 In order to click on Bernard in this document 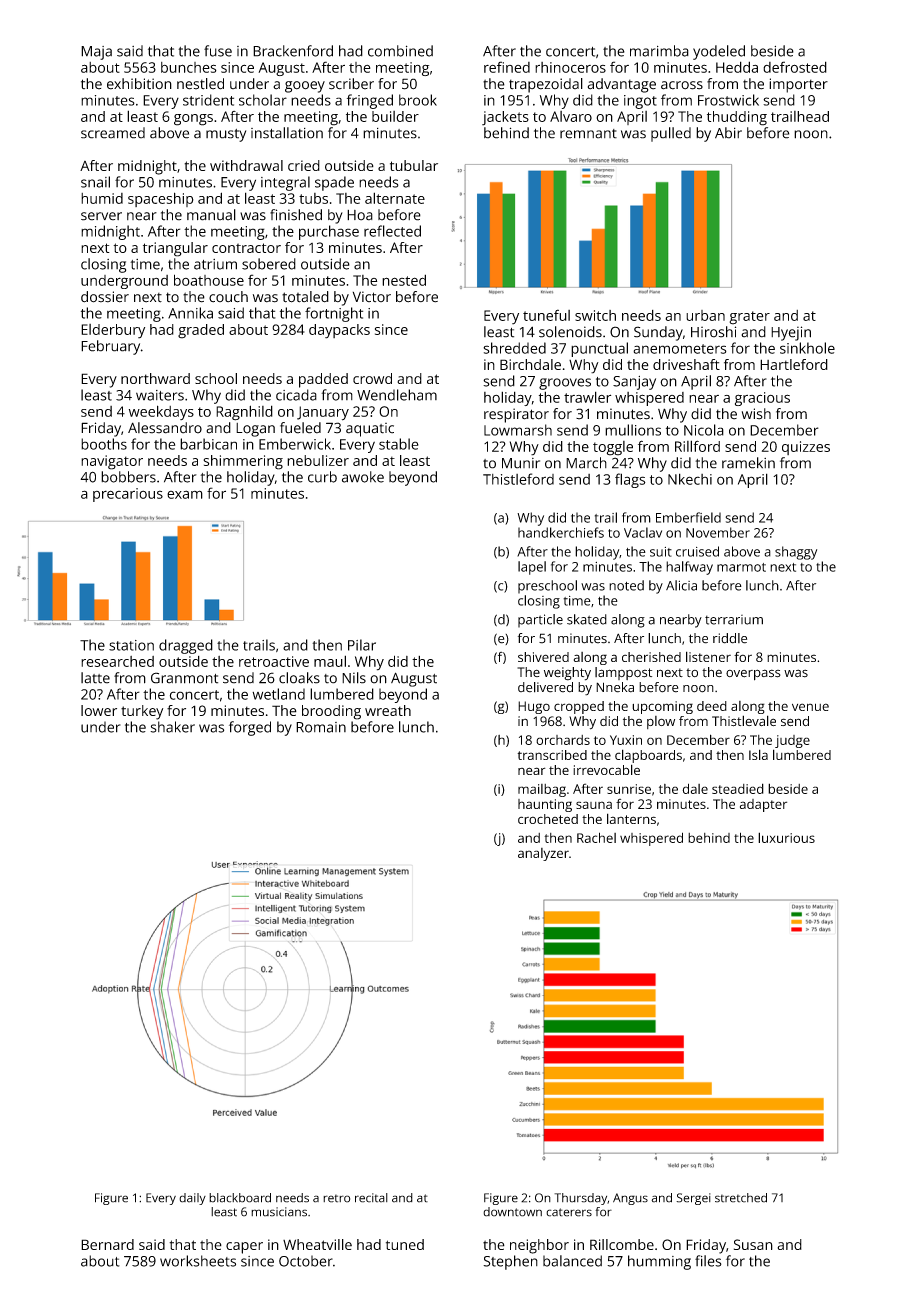, I will do `click(107, 1244)`.
